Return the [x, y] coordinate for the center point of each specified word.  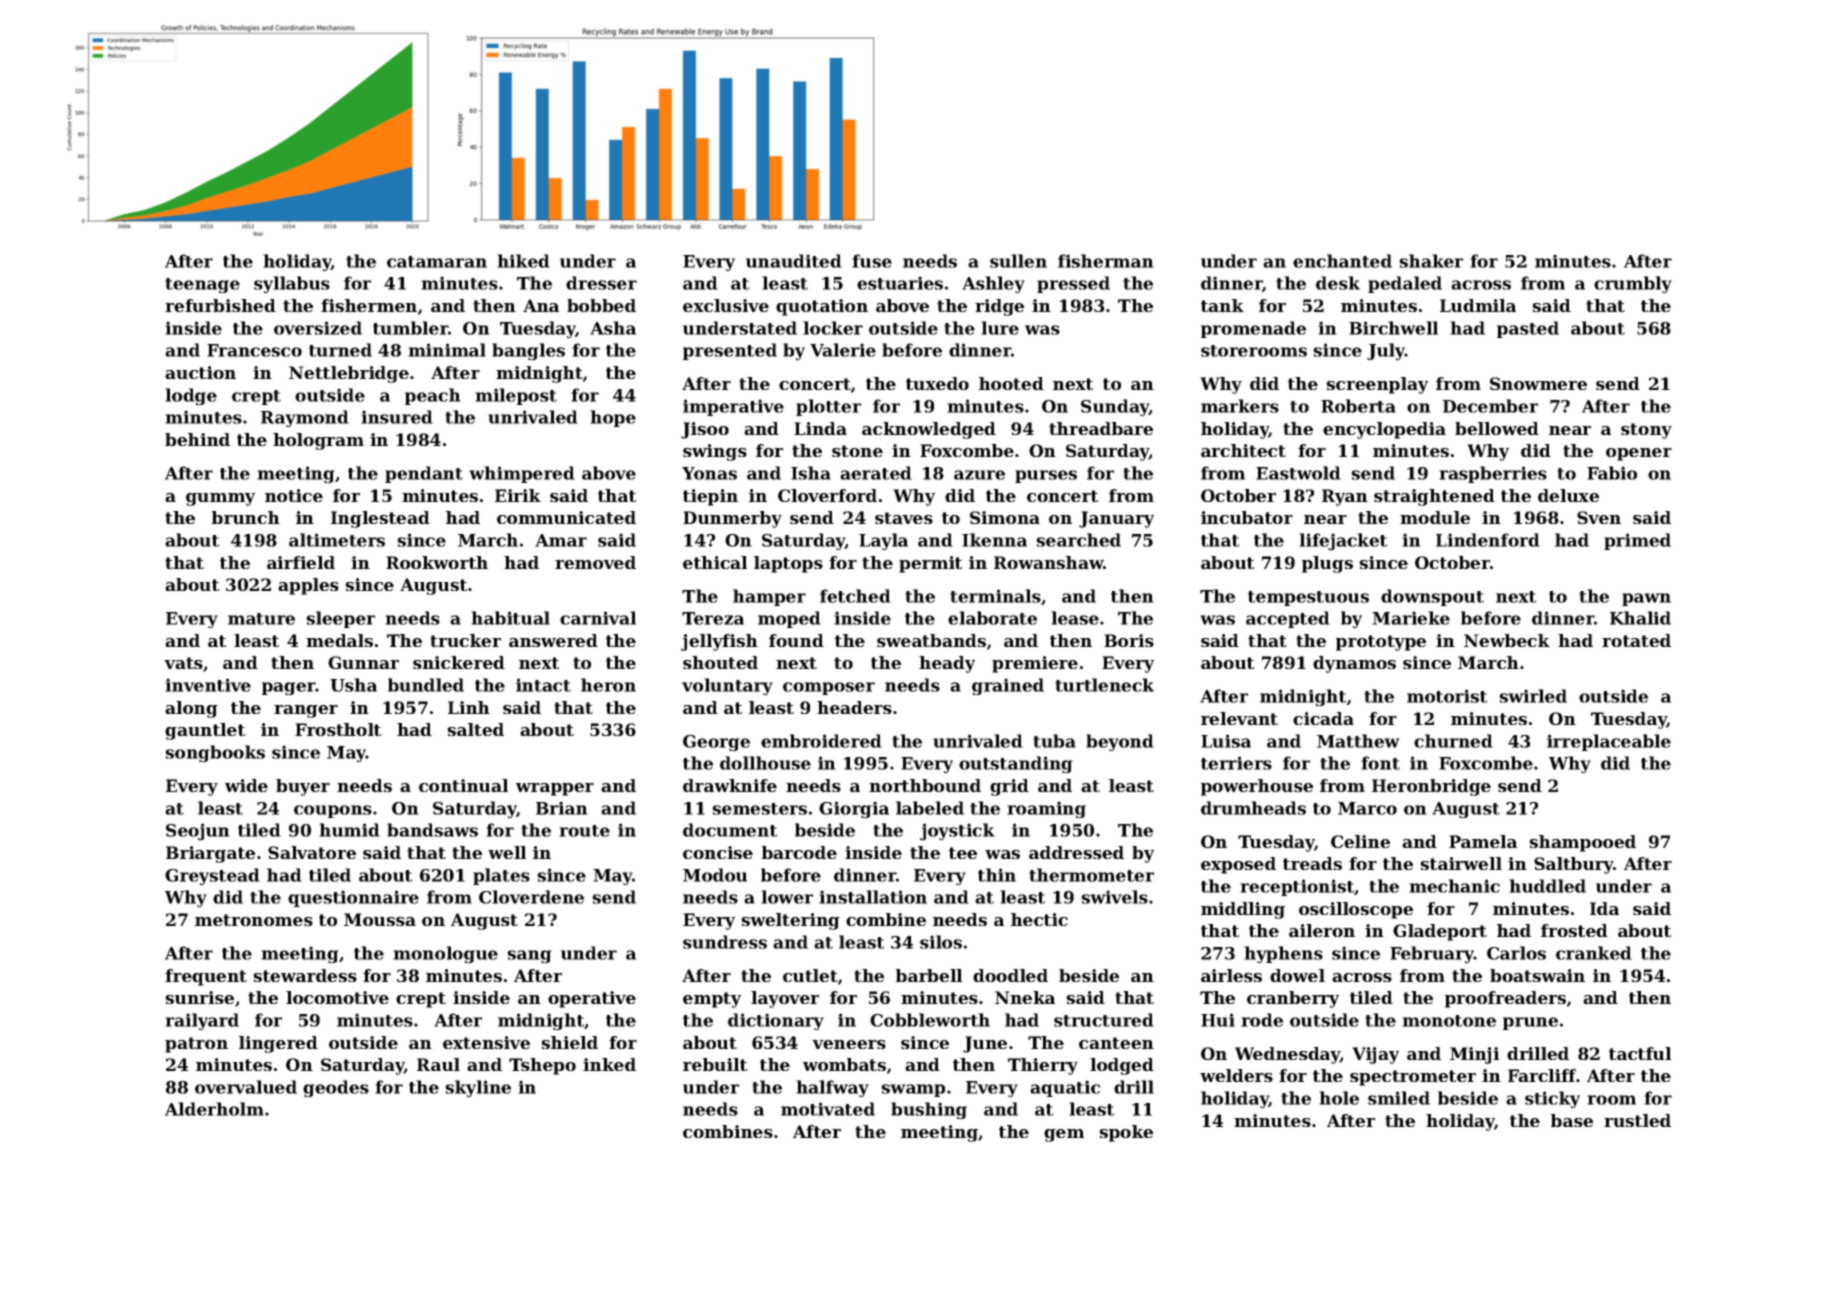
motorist [1447, 696]
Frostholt [338, 729]
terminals [995, 596]
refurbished [220, 305]
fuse [872, 261]
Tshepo [542, 1066]
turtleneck [1104, 685]
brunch [246, 517]
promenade [1253, 329]
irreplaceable [1609, 742]
